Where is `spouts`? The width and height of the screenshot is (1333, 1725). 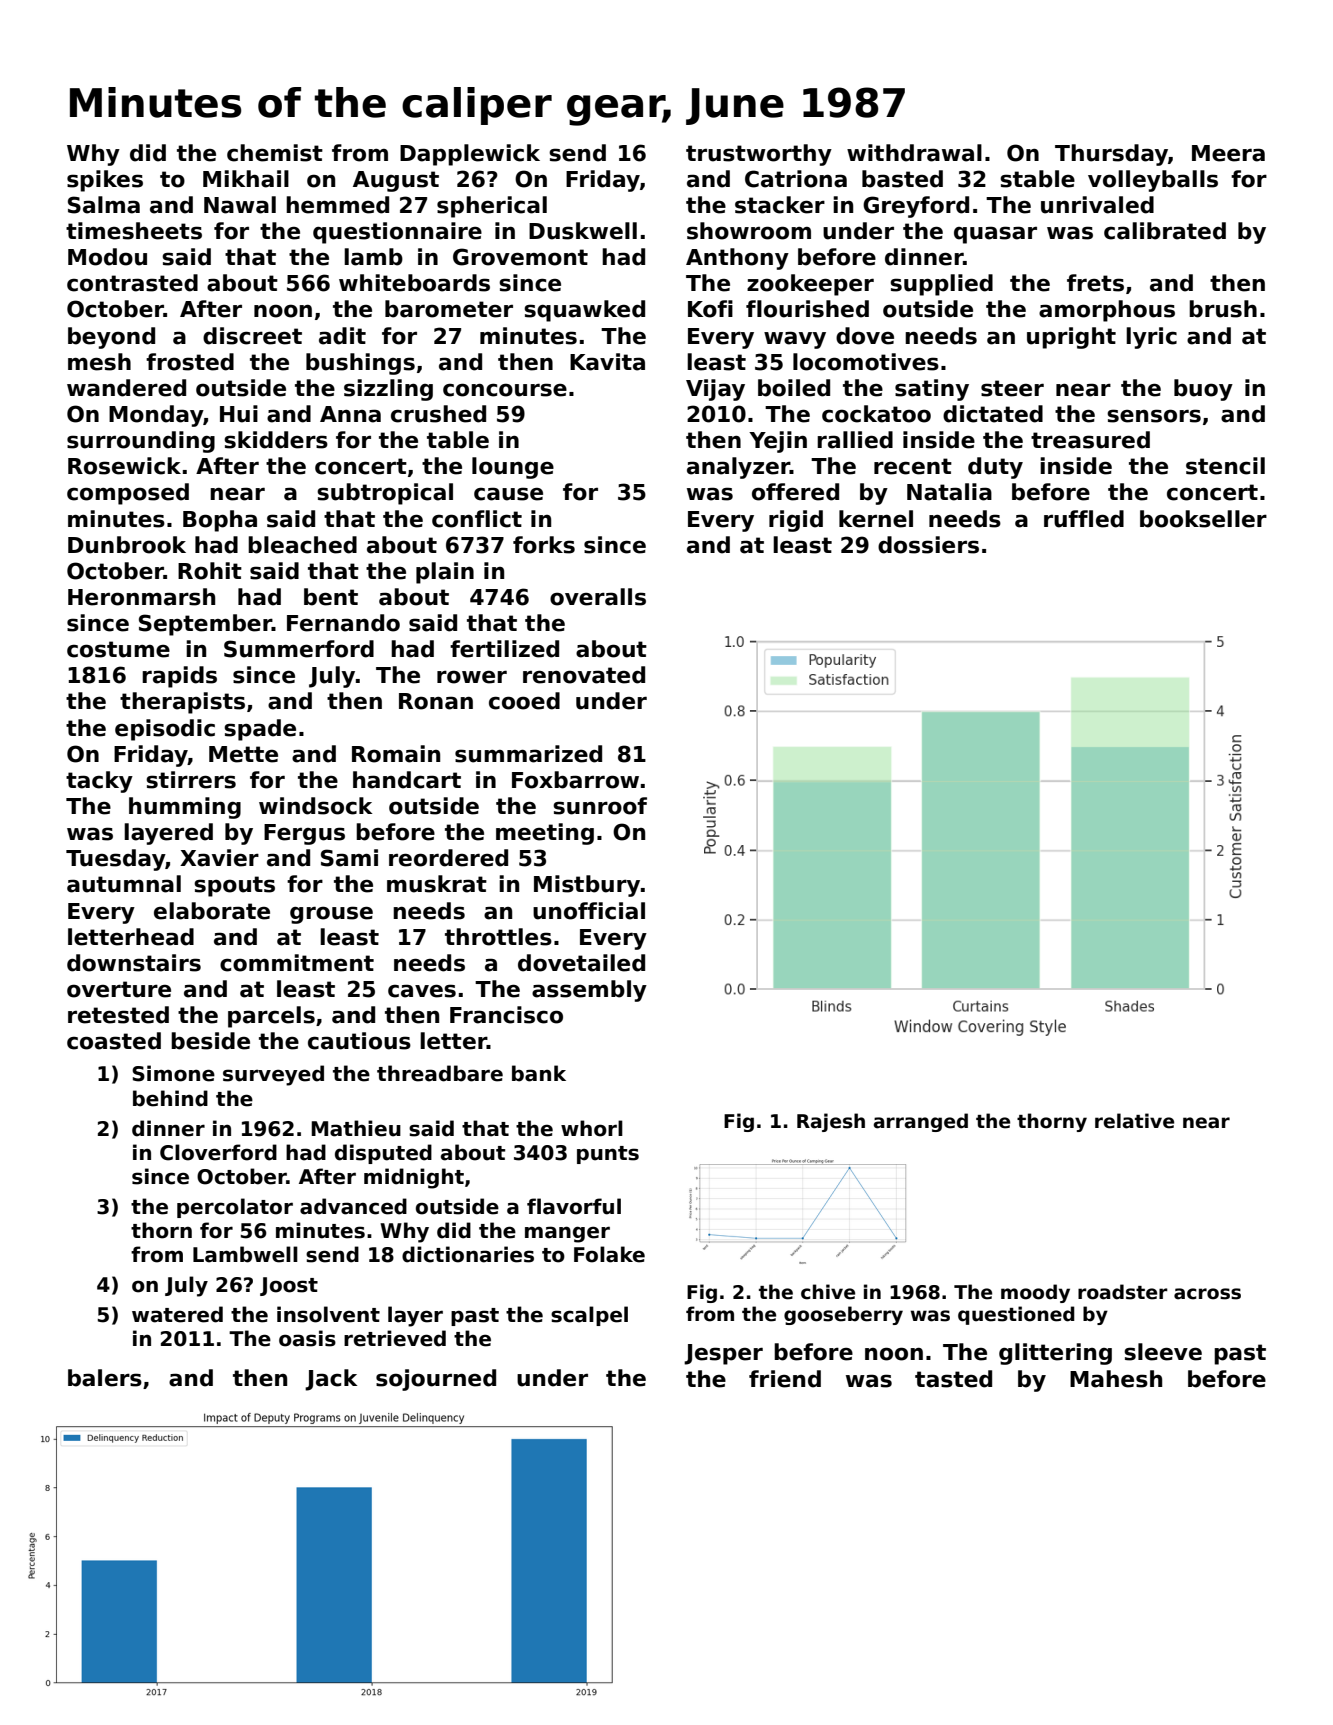
spouts is located at coordinates (234, 886).
